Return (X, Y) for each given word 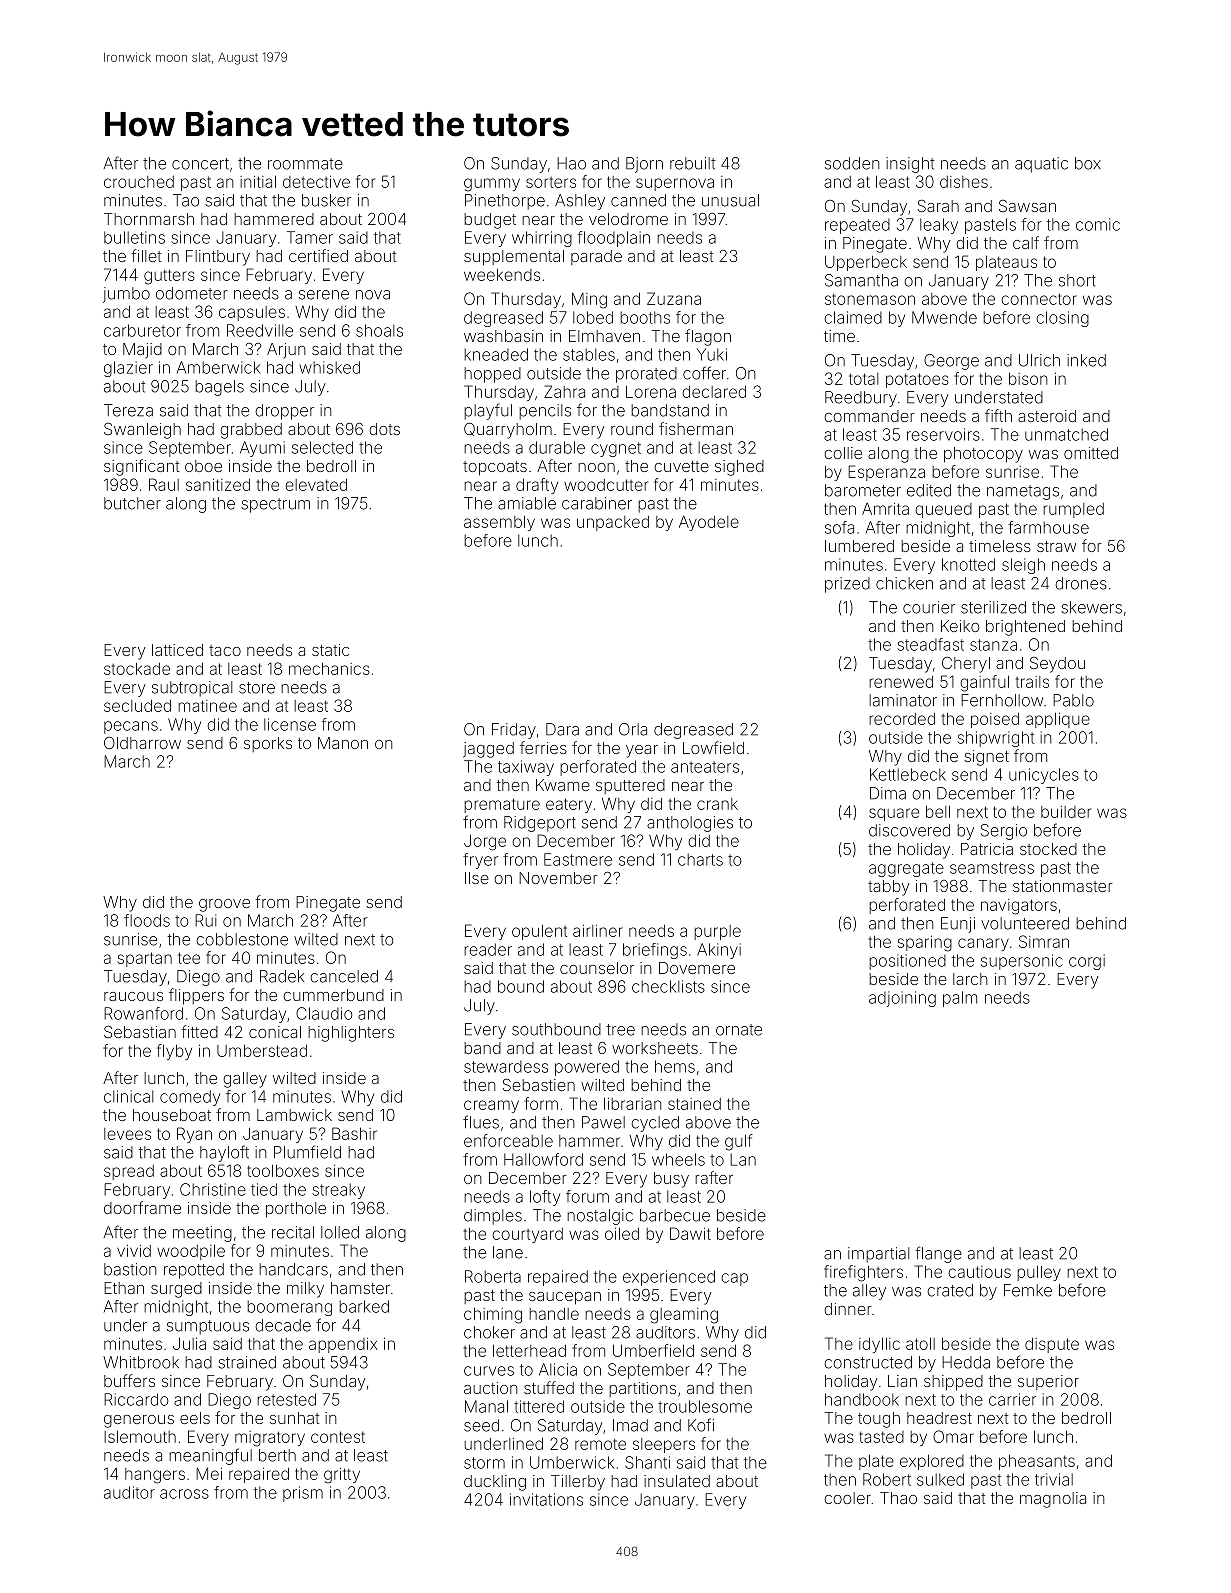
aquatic (1041, 165)
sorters (551, 182)
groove (224, 905)
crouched (139, 182)
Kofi (701, 1425)
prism (303, 1494)
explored (932, 1462)
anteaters (705, 767)
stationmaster (1063, 886)
